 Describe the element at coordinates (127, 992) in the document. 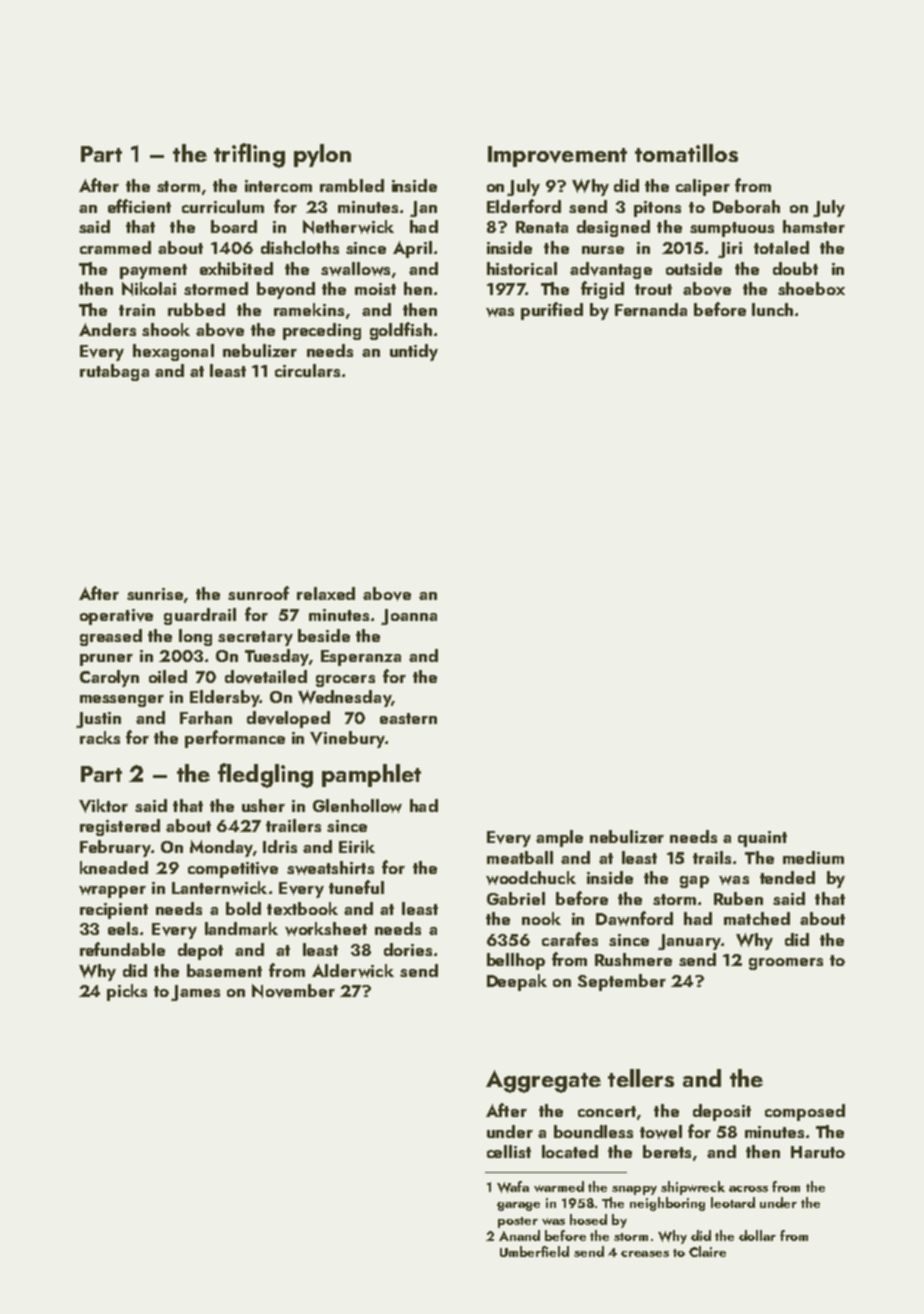

I see `picks` at that location.
